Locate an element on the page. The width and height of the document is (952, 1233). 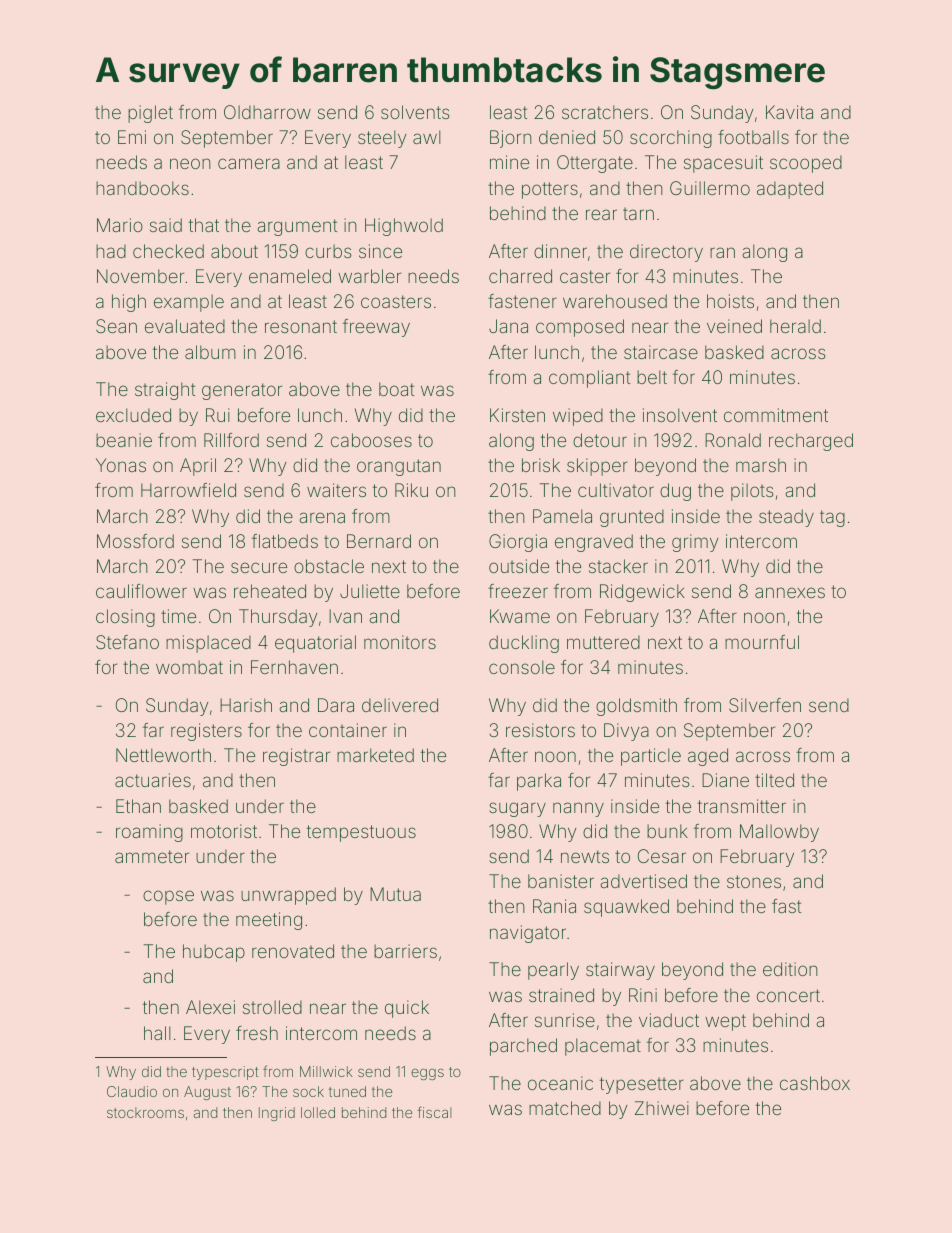
marsh is located at coordinates (761, 465).
